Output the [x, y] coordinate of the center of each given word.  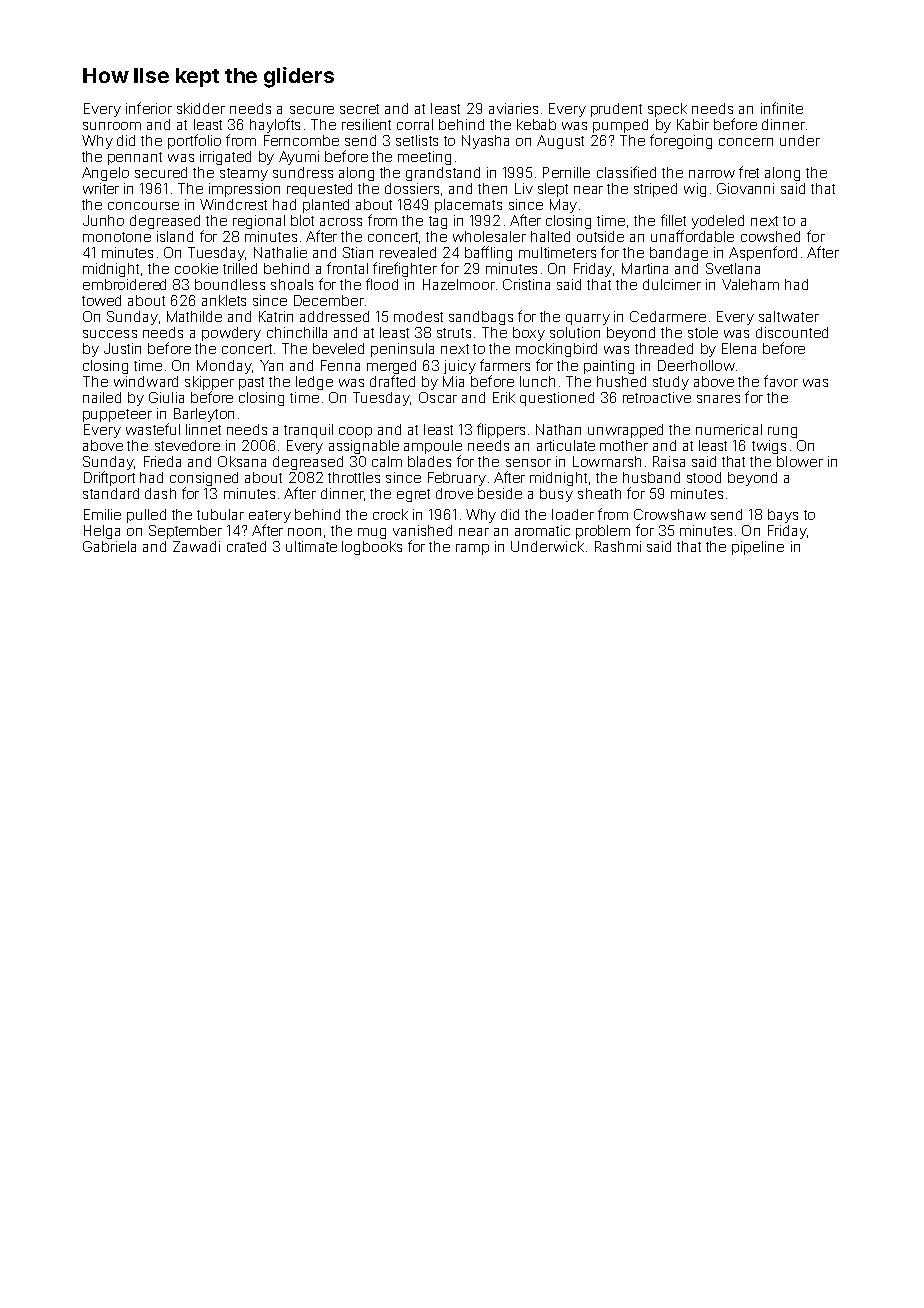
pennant [135, 158]
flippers [501, 430]
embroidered [124, 284]
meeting [424, 158]
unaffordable [692, 236]
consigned [204, 479]
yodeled [718, 222]
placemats [468, 206]
